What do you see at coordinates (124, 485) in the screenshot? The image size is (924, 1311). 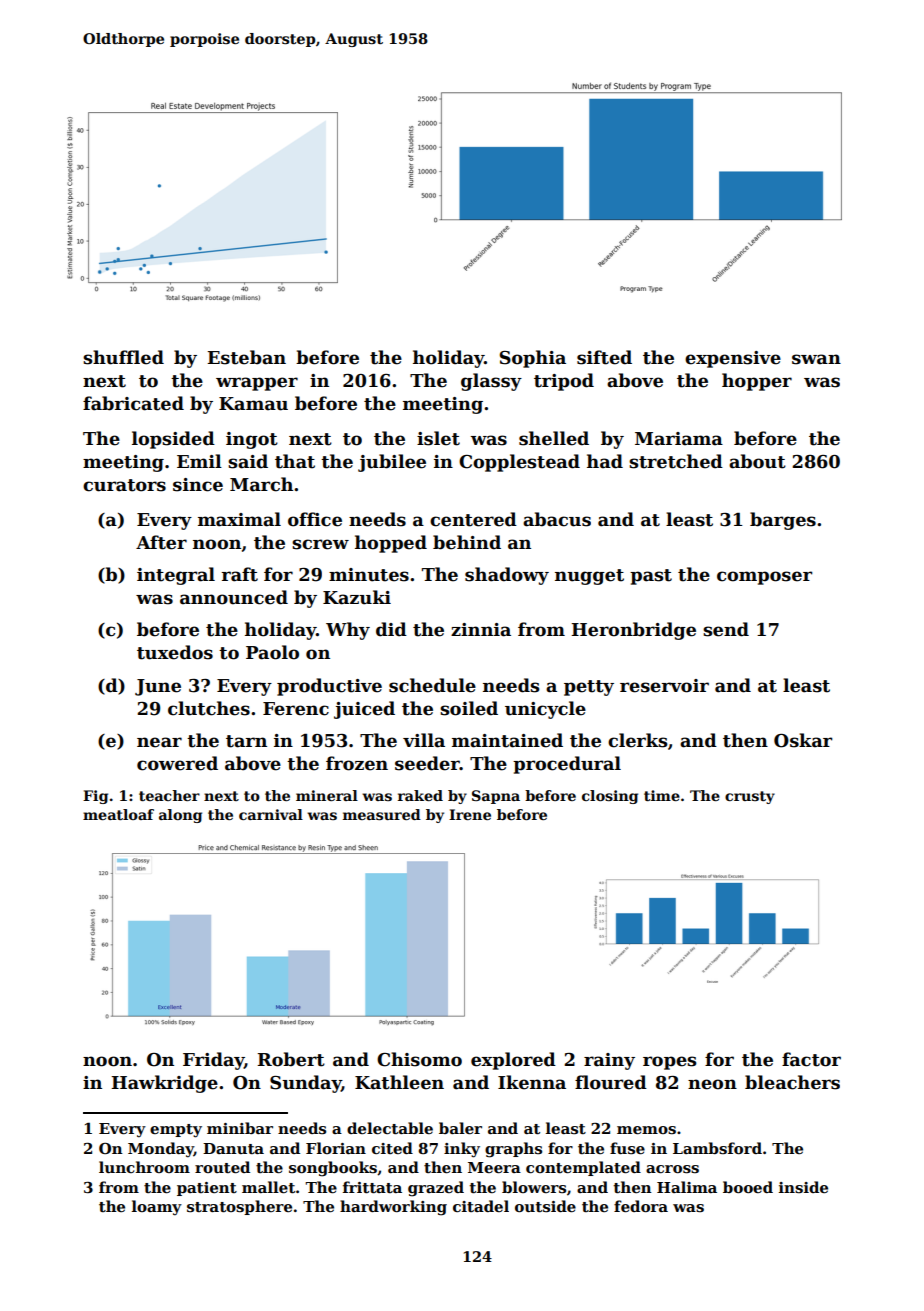 I see `curators` at bounding box center [124, 485].
